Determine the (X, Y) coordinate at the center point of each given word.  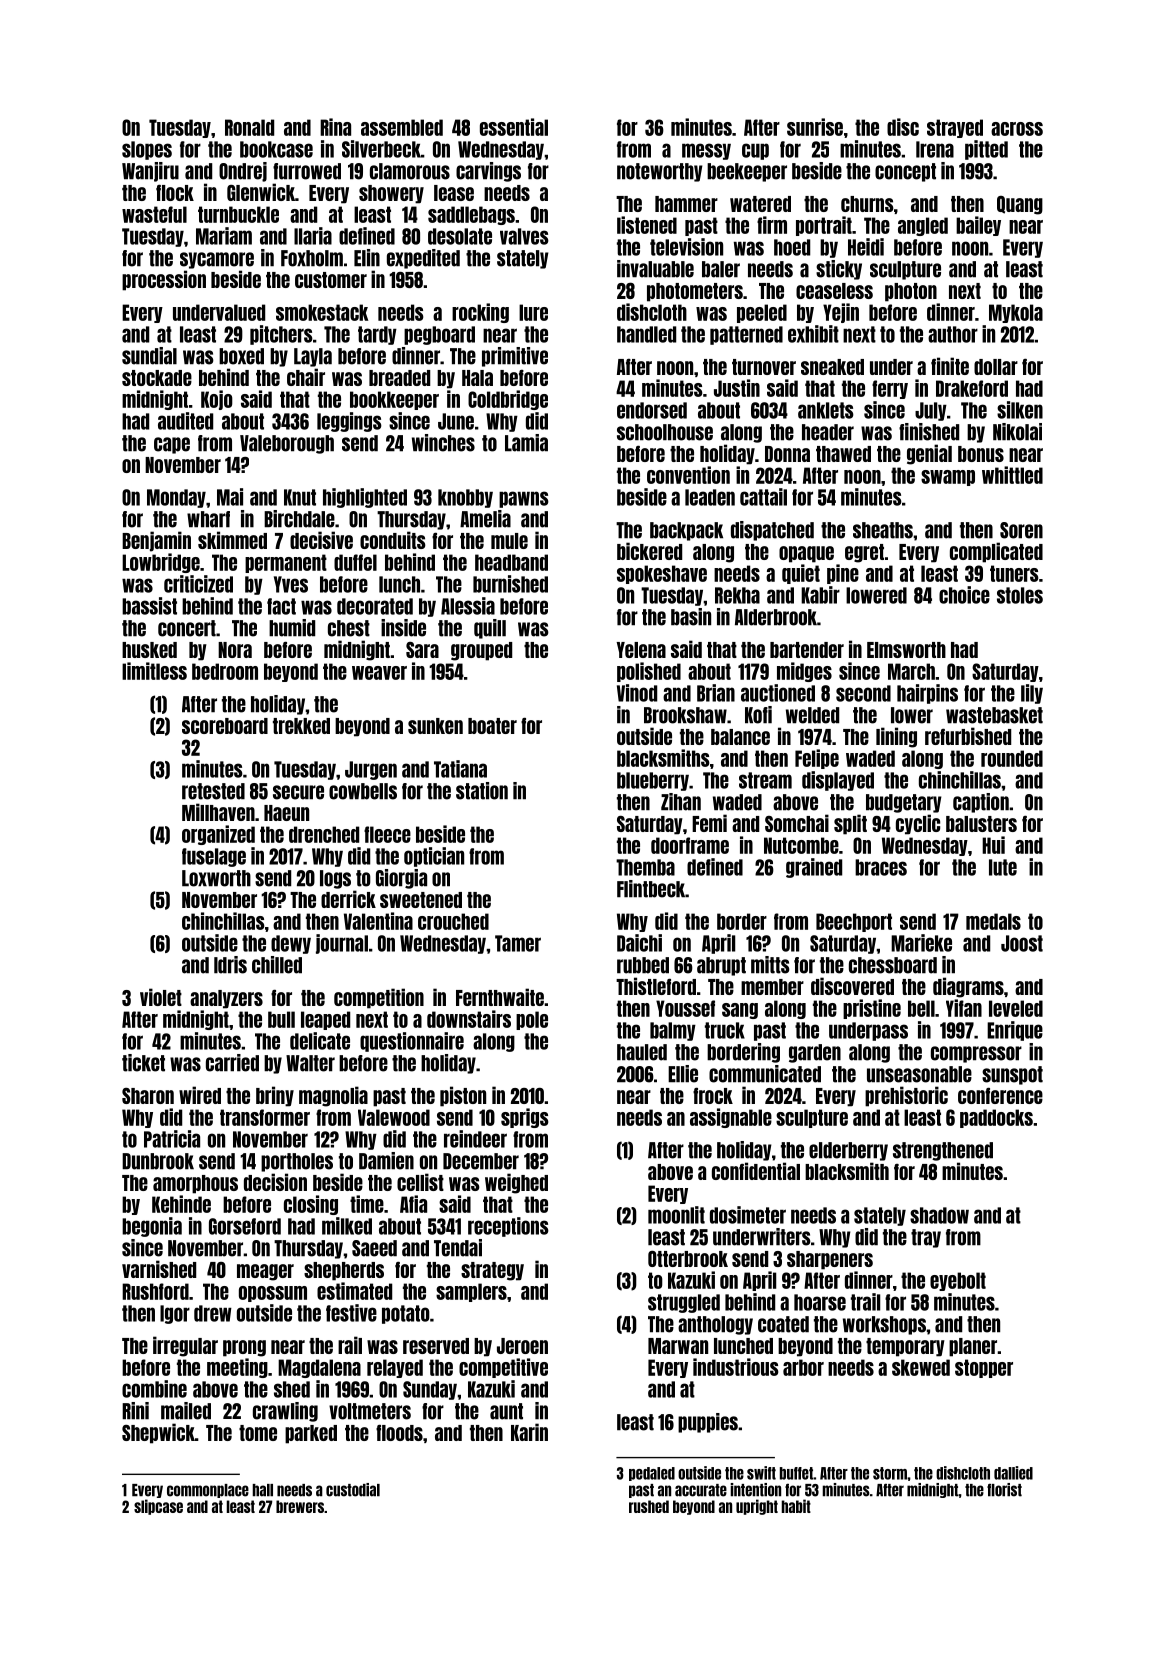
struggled (684, 1303)
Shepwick (158, 1433)
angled (923, 226)
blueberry (653, 781)
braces (881, 867)
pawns (524, 499)
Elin (367, 258)
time (367, 1204)
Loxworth (216, 878)
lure (533, 312)
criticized (198, 584)
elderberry (848, 1151)
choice (964, 595)
